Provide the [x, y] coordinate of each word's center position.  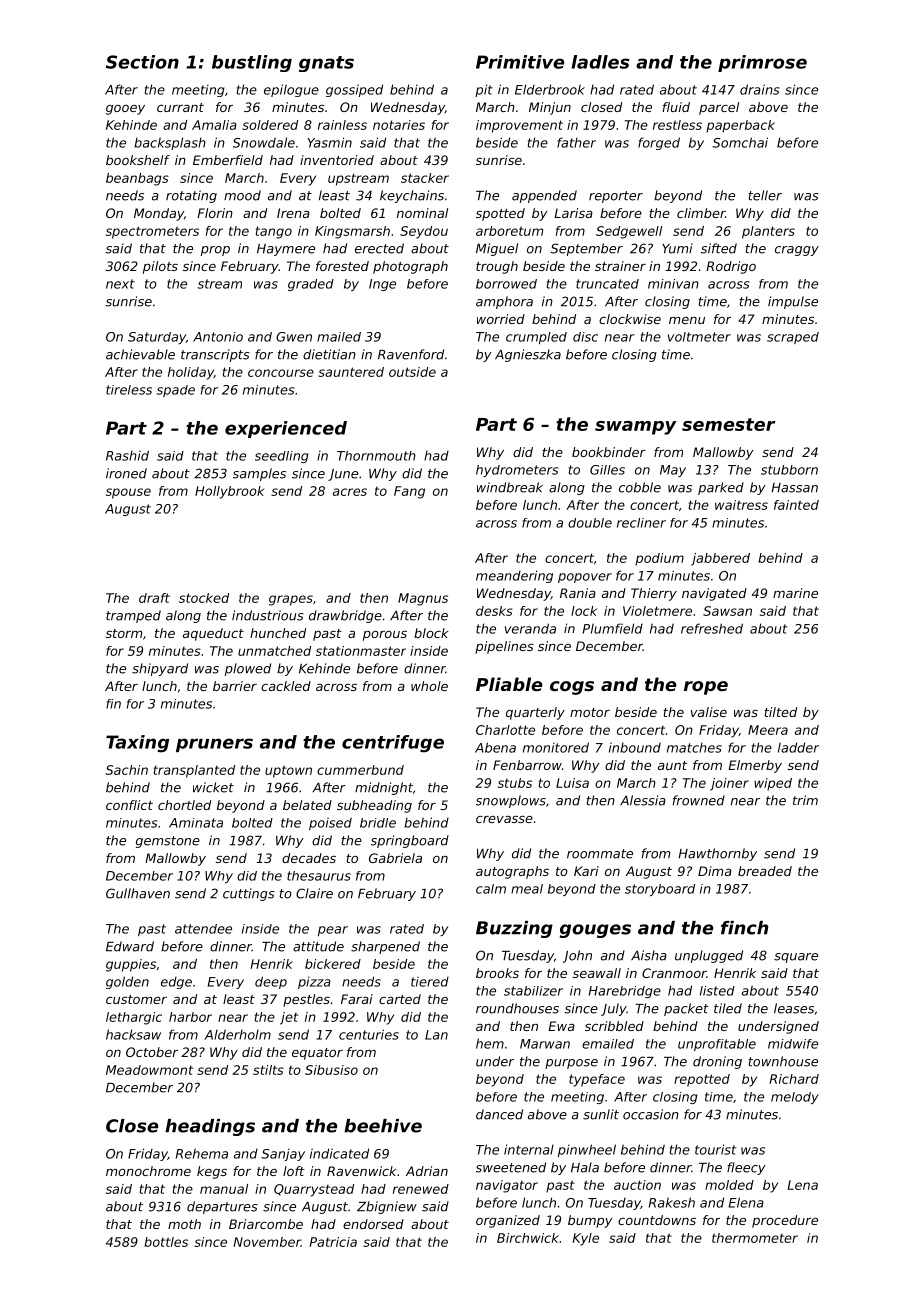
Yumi [677, 248]
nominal [422, 213]
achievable [140, 354]
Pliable [509, 684]
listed [717, 991]
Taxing [137, 744]
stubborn [789, 470]
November [267, 1242]
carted [400, 999]
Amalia [214, 125]
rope [706, 688]
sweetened [511, 1167]
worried [501, 319]
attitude [318, 946]
